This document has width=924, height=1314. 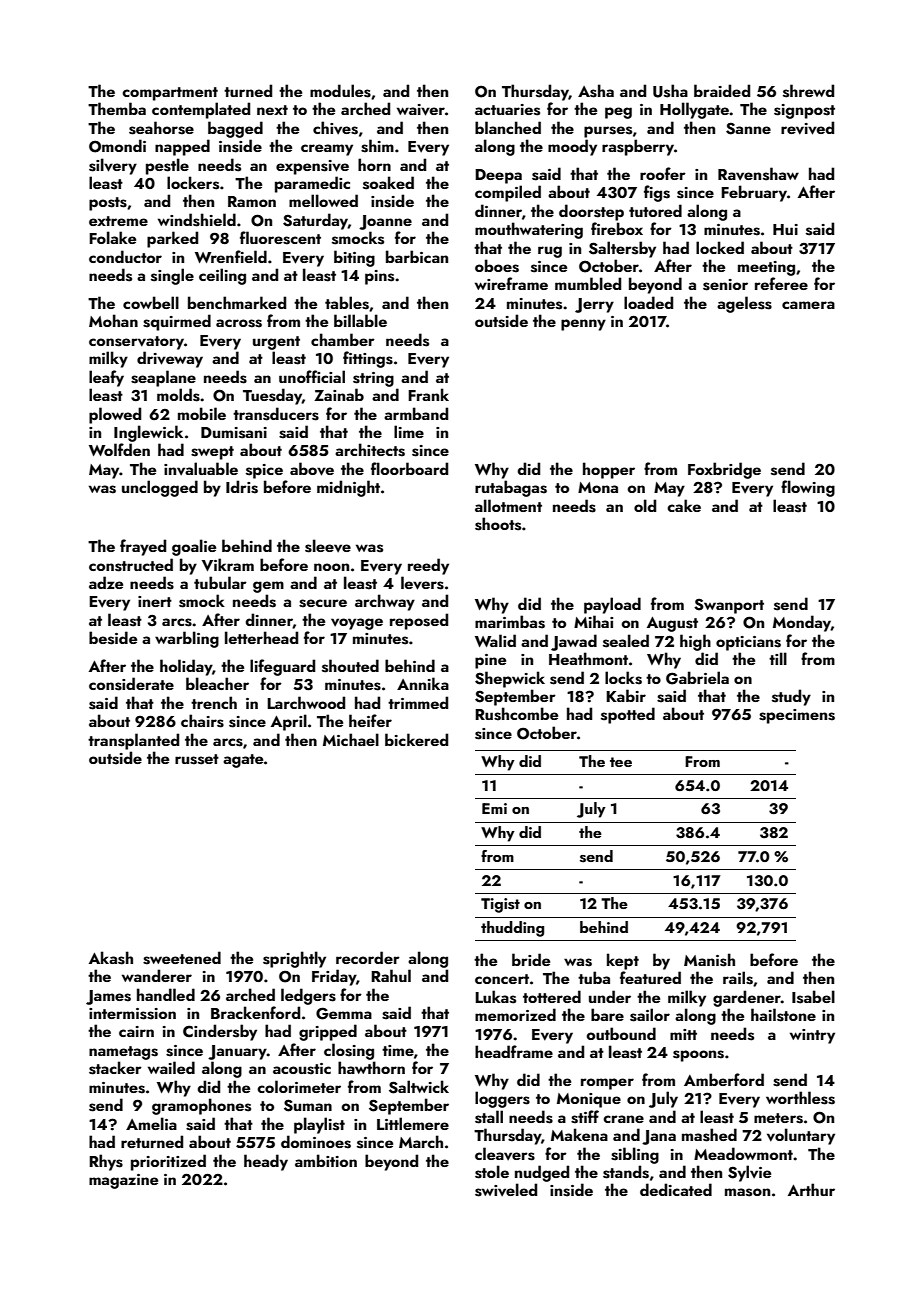 I want to click on gardener, so click(x=747, y=998).
